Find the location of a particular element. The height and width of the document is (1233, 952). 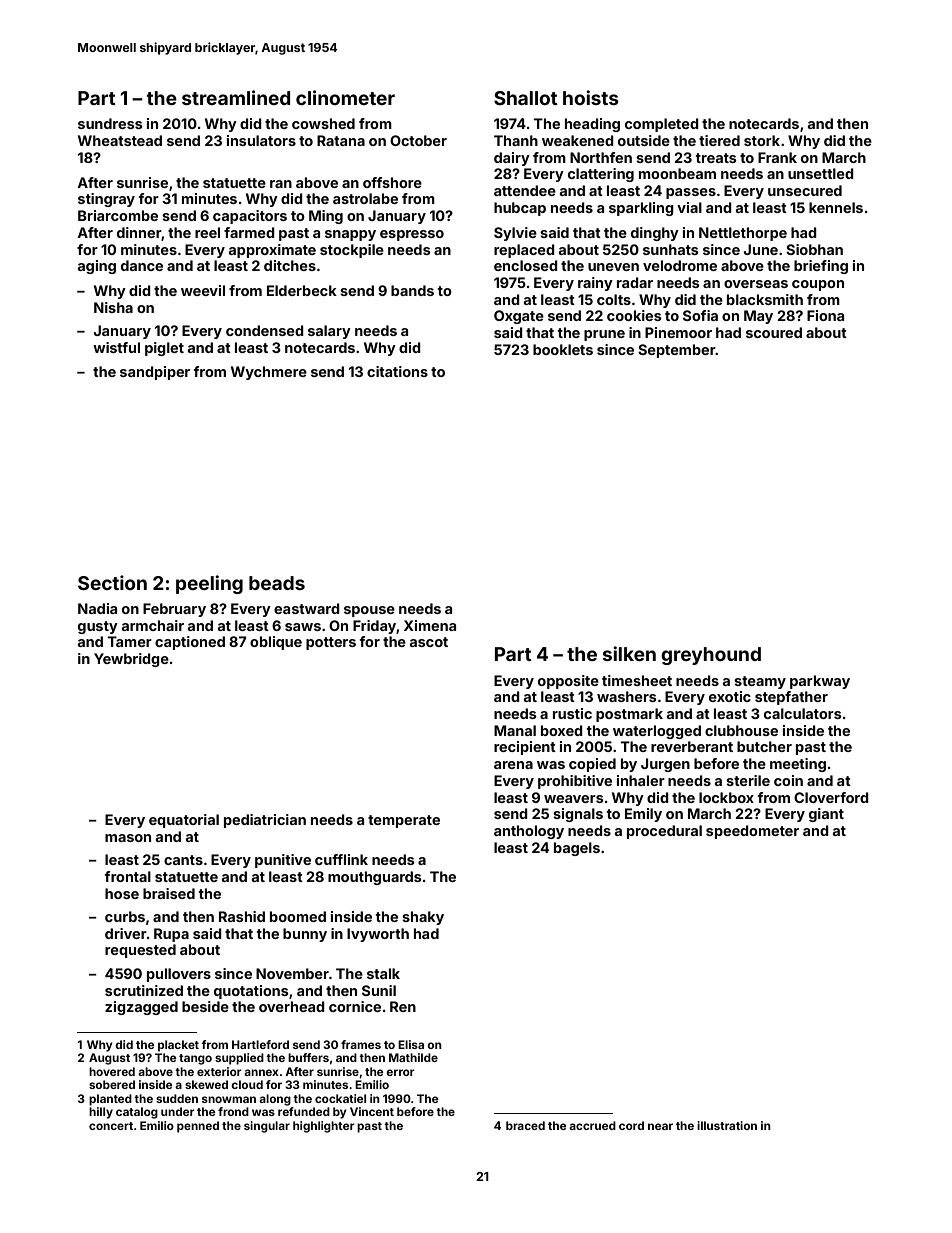

Shallot is located at coordinates (526, 98).
